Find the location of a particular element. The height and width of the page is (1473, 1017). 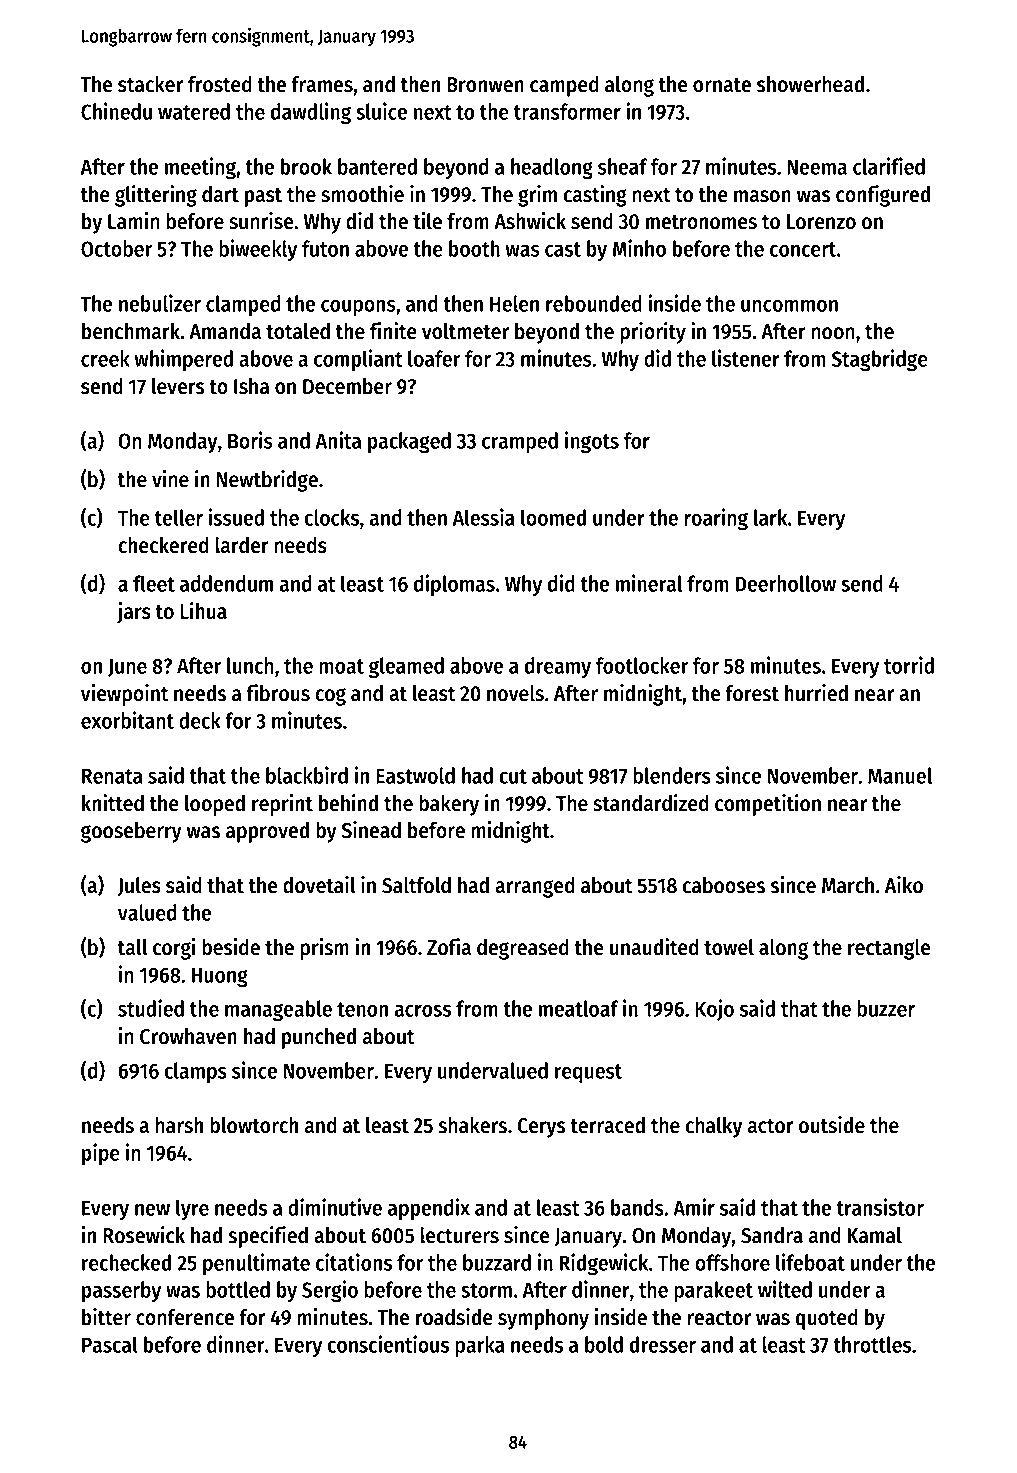

sheaf is located at coordinates (623, 166).
